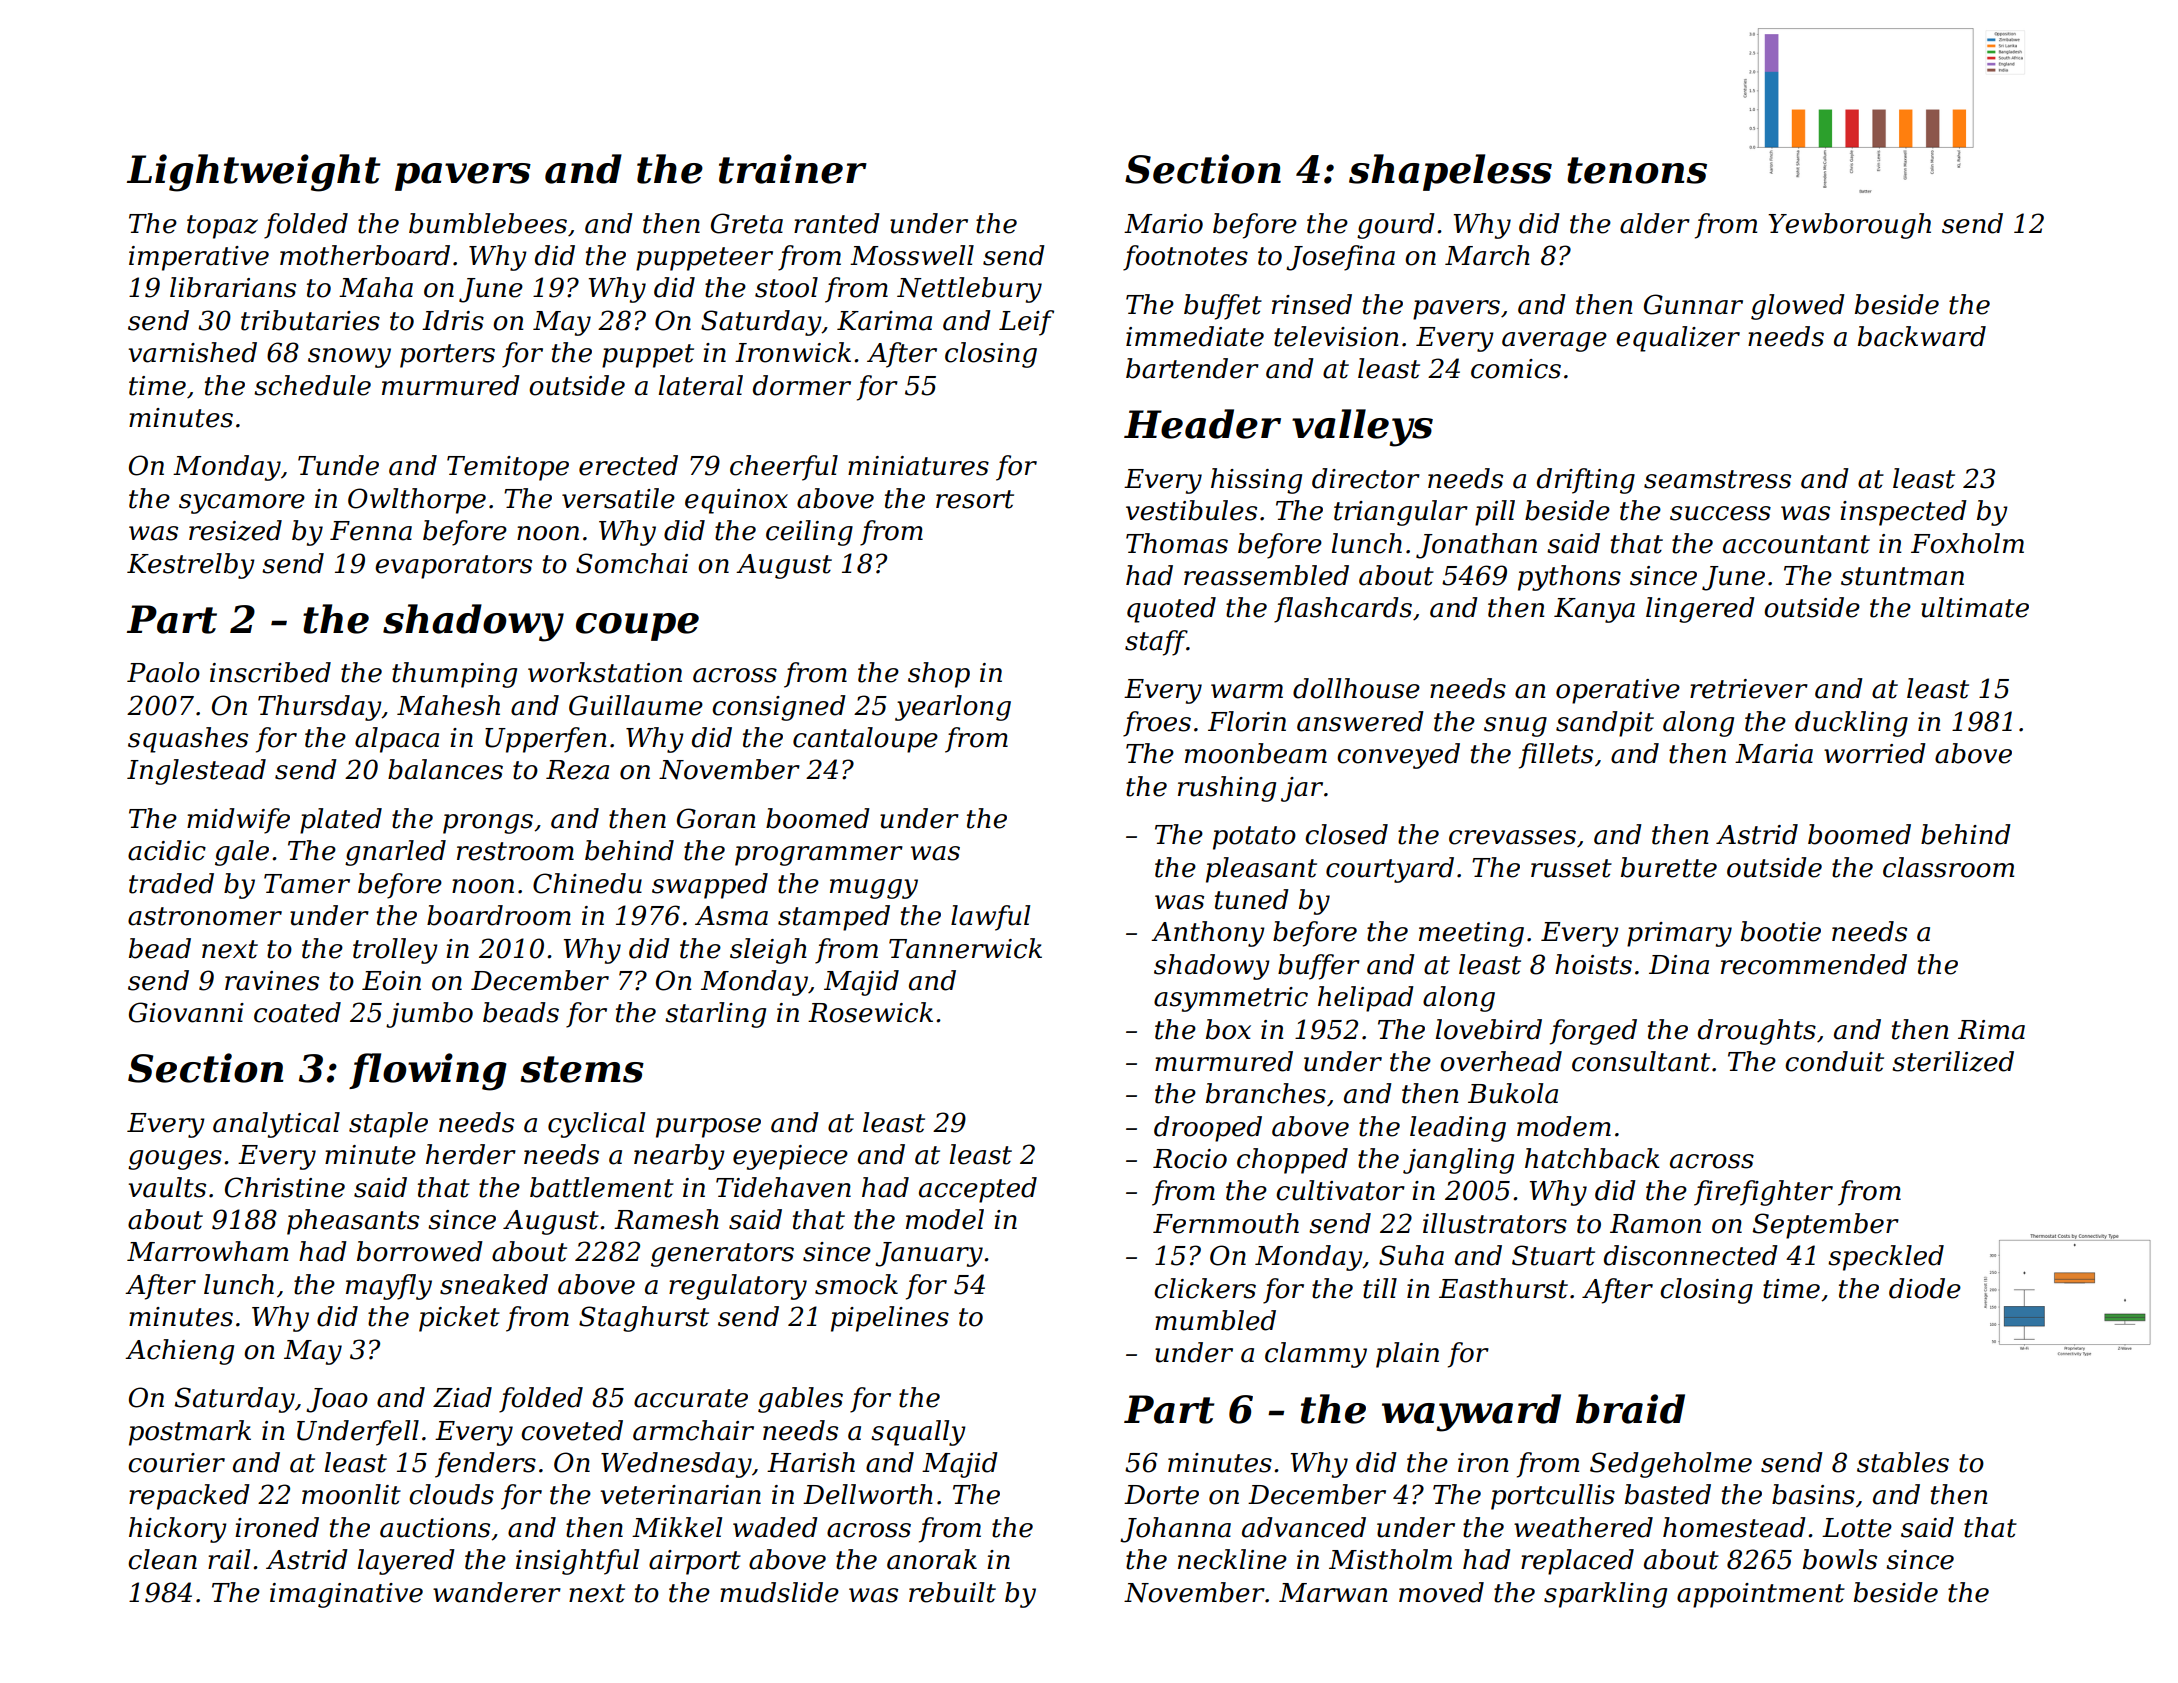 The height and width of the screenshot is (1683, 2178). I want to click on varnished, so click(192, 352).
